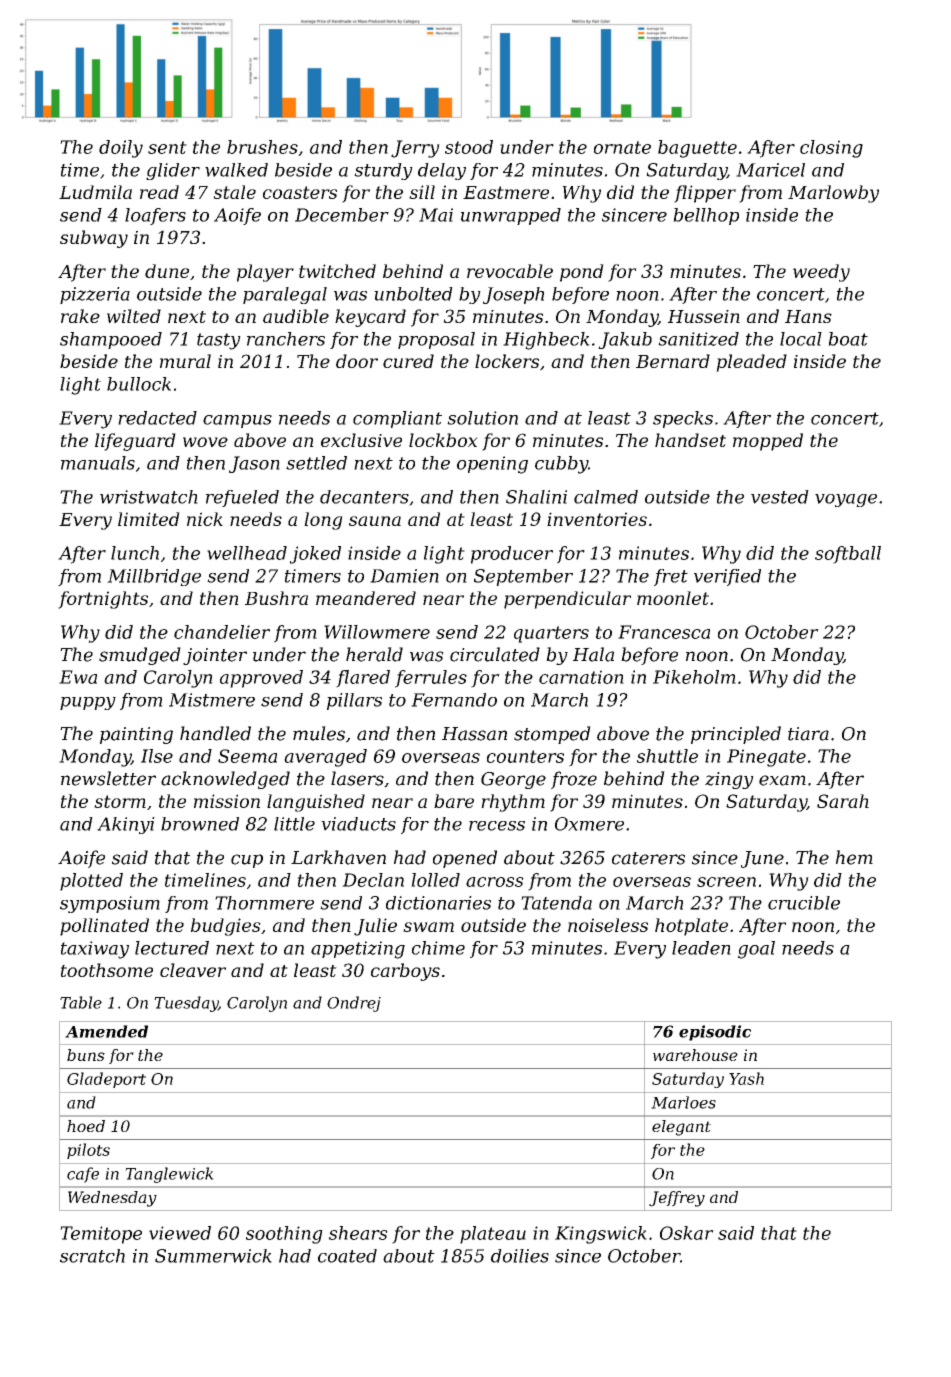 This screenshot has height=1377, width=951. Describe the element at coordinates (698, 339) in the screenshot. I see `sanitized` at that location.
